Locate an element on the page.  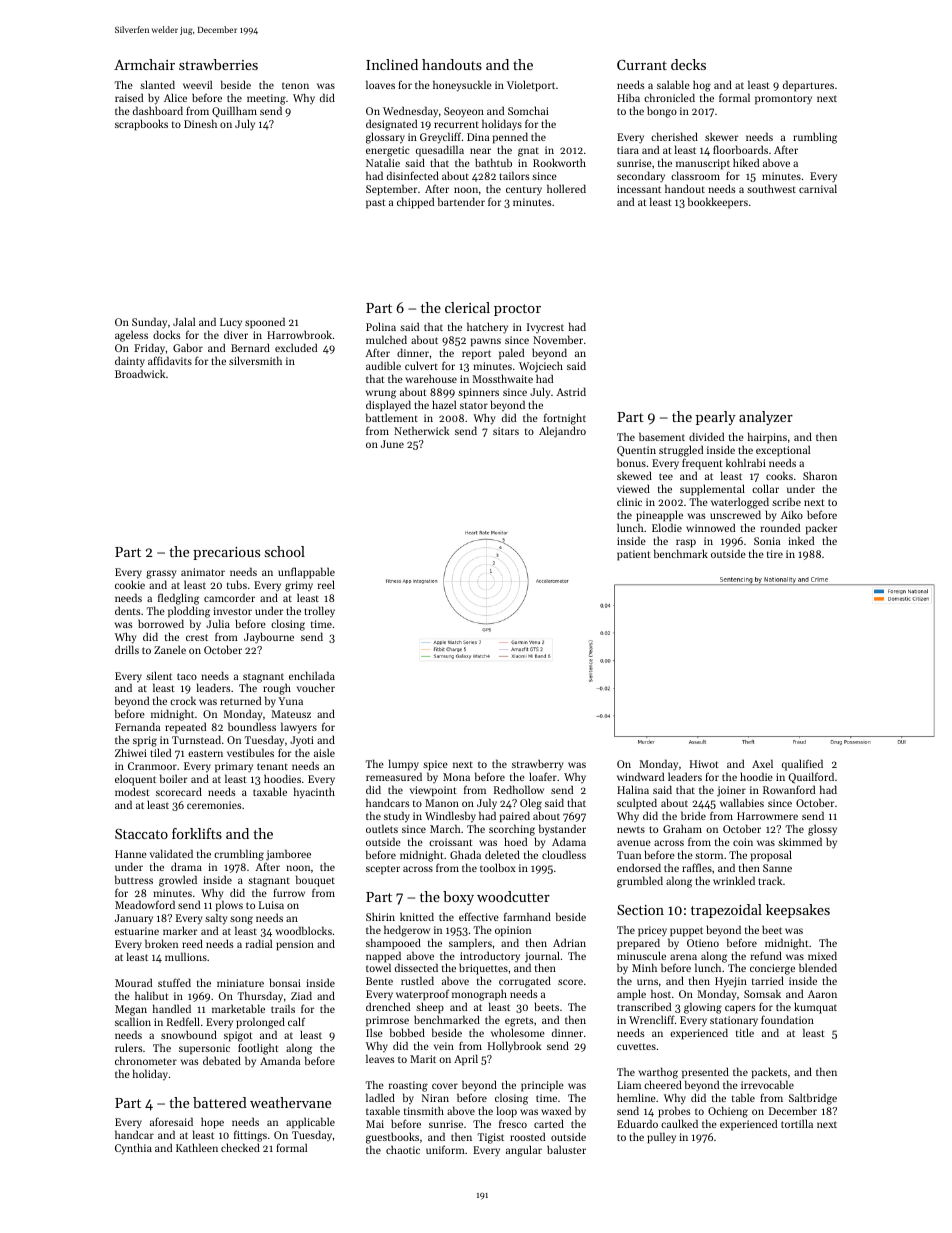
pearly is located at coordinates (716, 418).
